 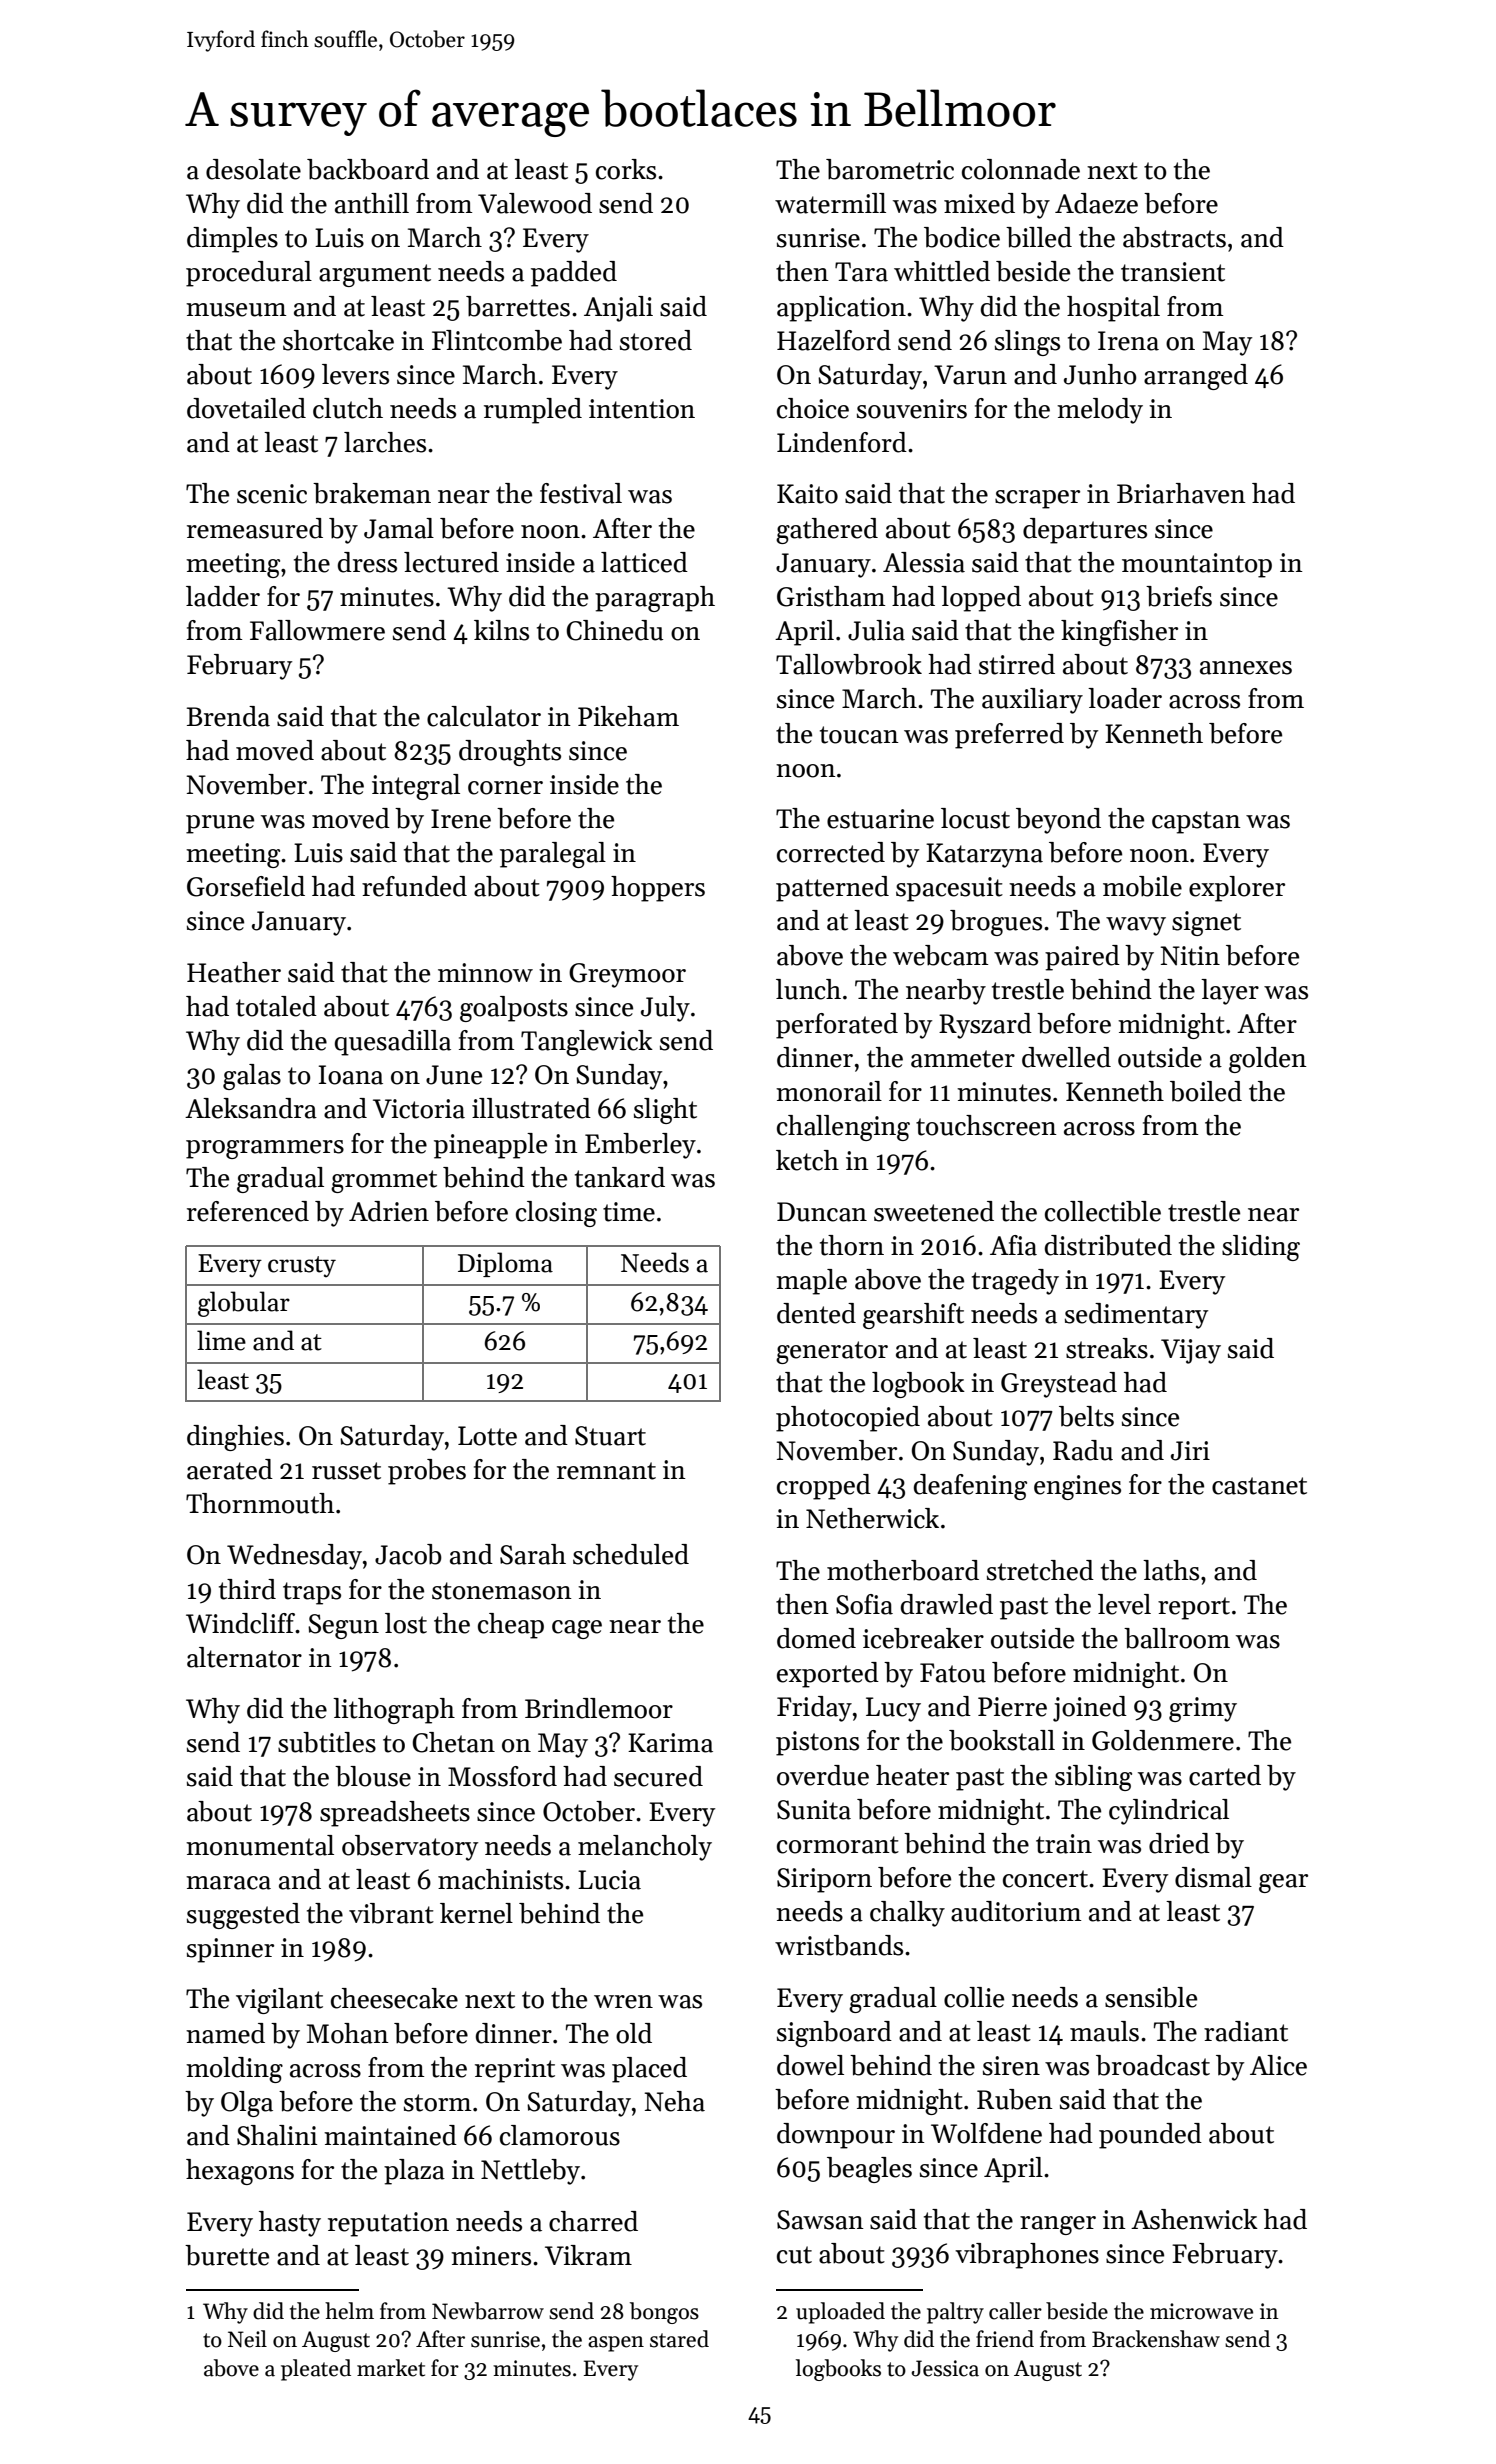 I want to click on Heather, so click(x=234, y=972).
